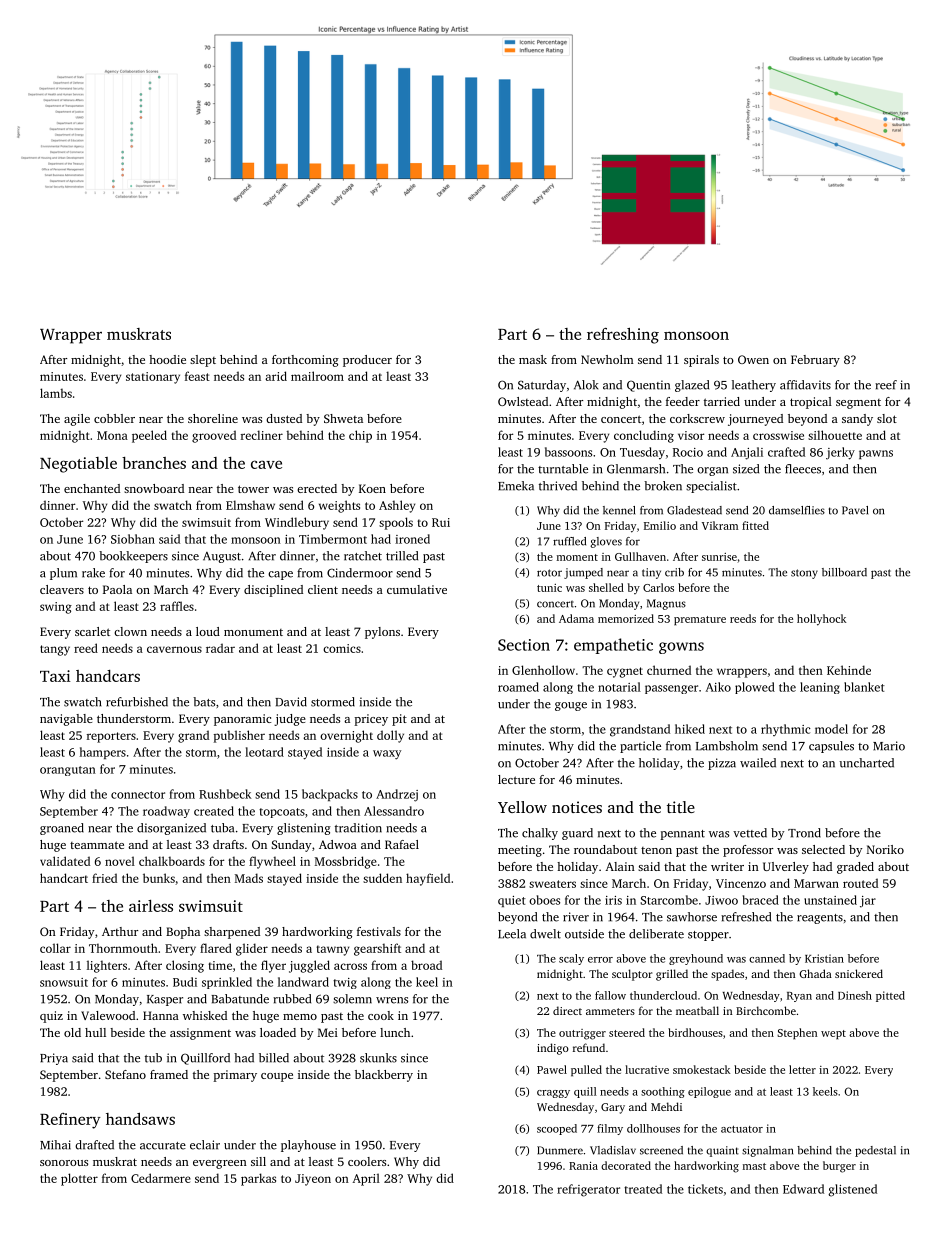 The image size is (952, 1233). Describe the element at coordinates (153, 378) in the image. I see `stationary` at that location.
